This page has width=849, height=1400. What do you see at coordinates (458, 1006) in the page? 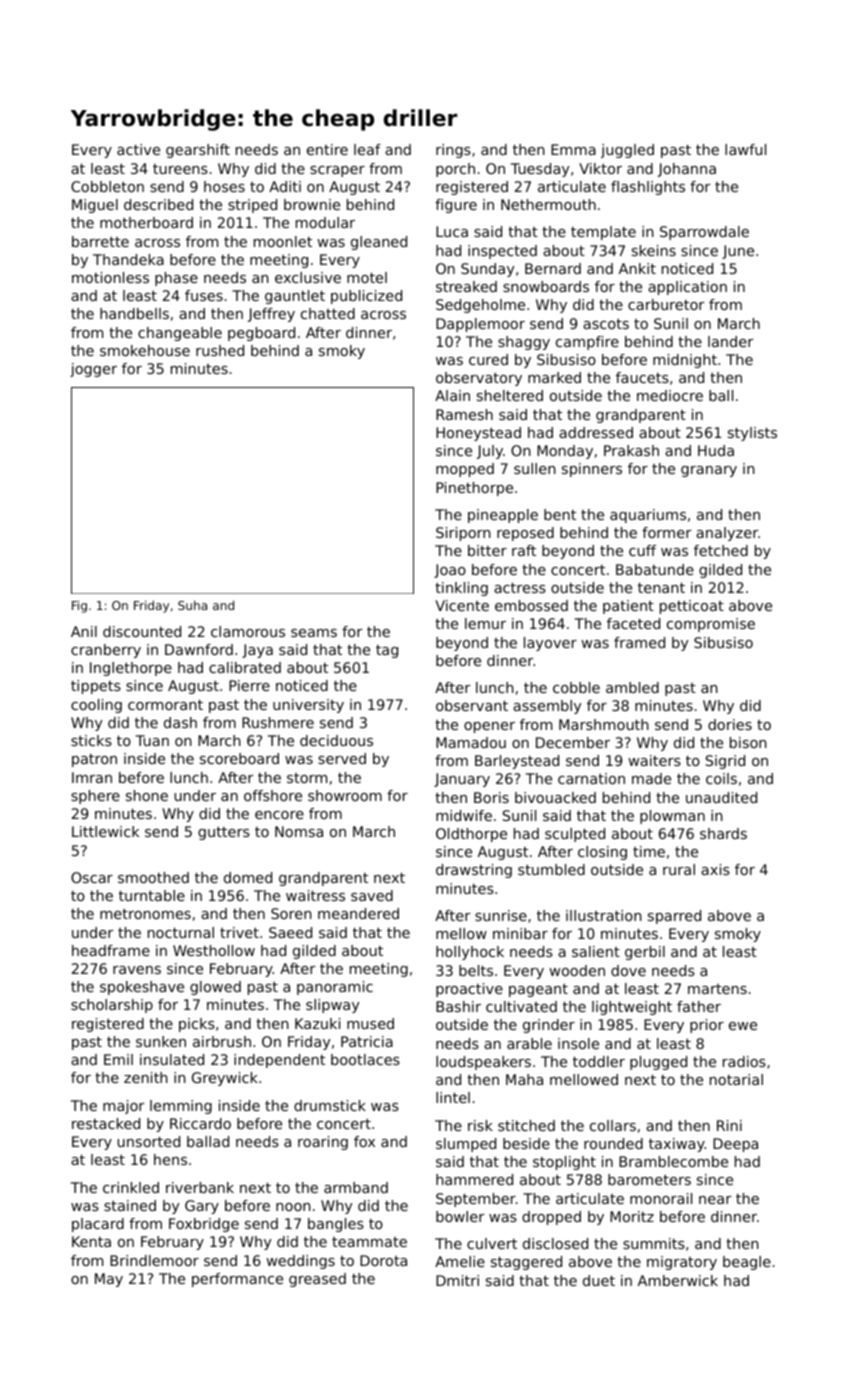
I see `Bashir` at bounding box center [458, 1006].
